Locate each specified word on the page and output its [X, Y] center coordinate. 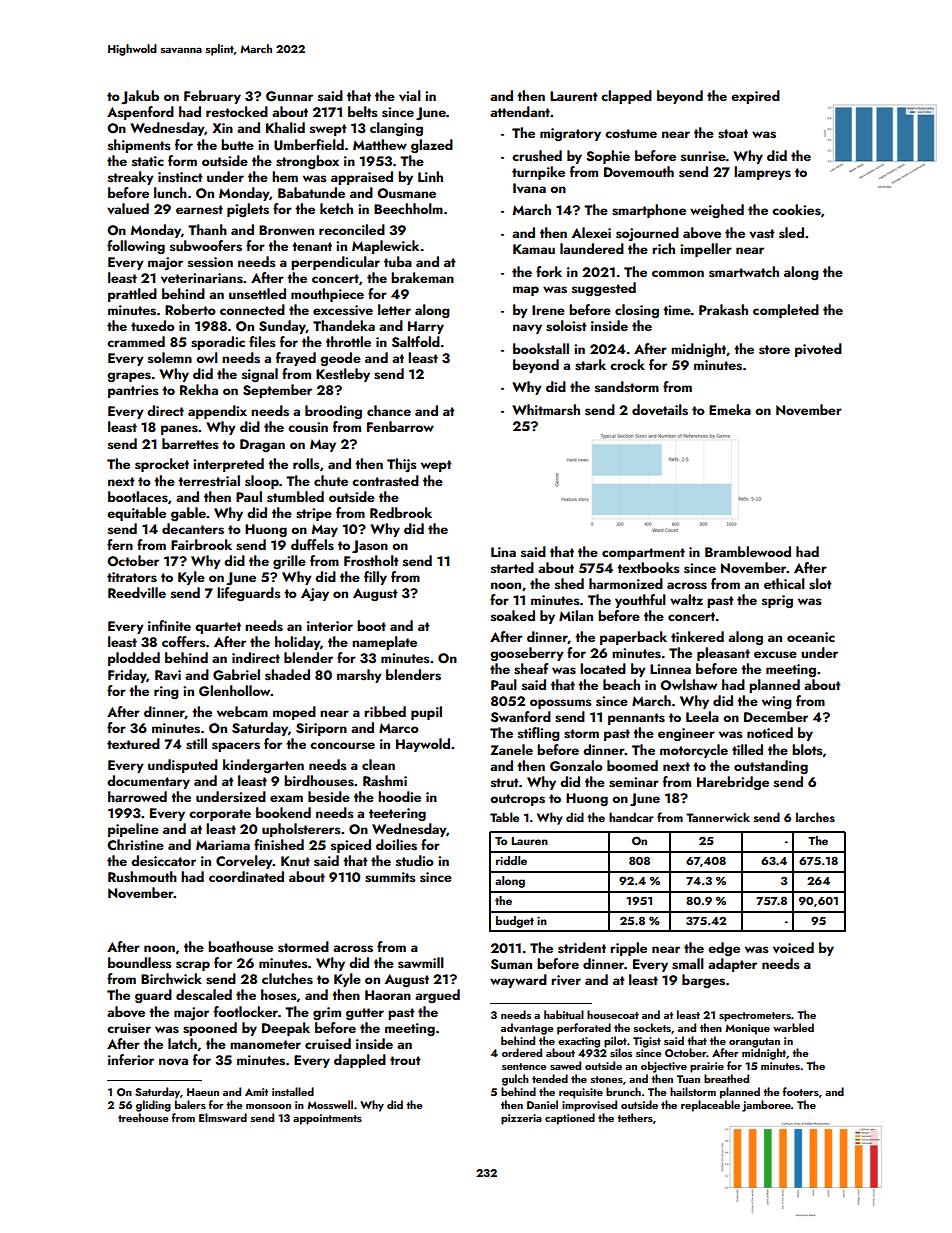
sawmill [421, 963]
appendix [217, 412]
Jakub [140, 97]
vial [410, 96]
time [677, 310]
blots [807, 750]
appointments [327, 1119]
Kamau [534, 249]
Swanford [521, 717]
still [196, 744]
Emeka [730, 409]
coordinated [246, 876]
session [210, 262]
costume [631, 134]
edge [724, 949]
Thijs [402, 465]
